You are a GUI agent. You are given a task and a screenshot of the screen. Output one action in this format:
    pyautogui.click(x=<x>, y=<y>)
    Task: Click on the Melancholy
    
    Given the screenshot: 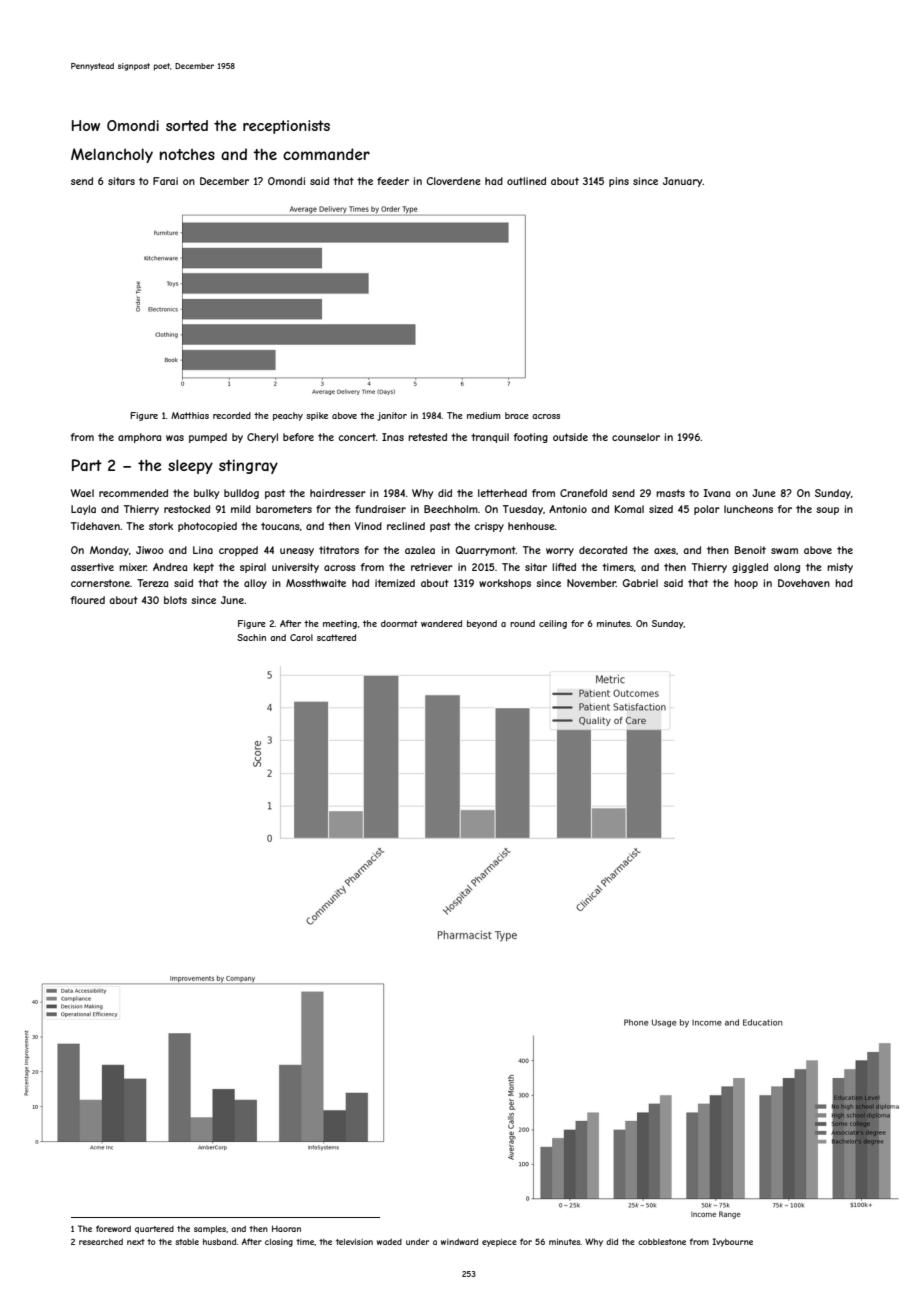 What is the action you would take?
    pyautogui.click(x=112, y=155)
